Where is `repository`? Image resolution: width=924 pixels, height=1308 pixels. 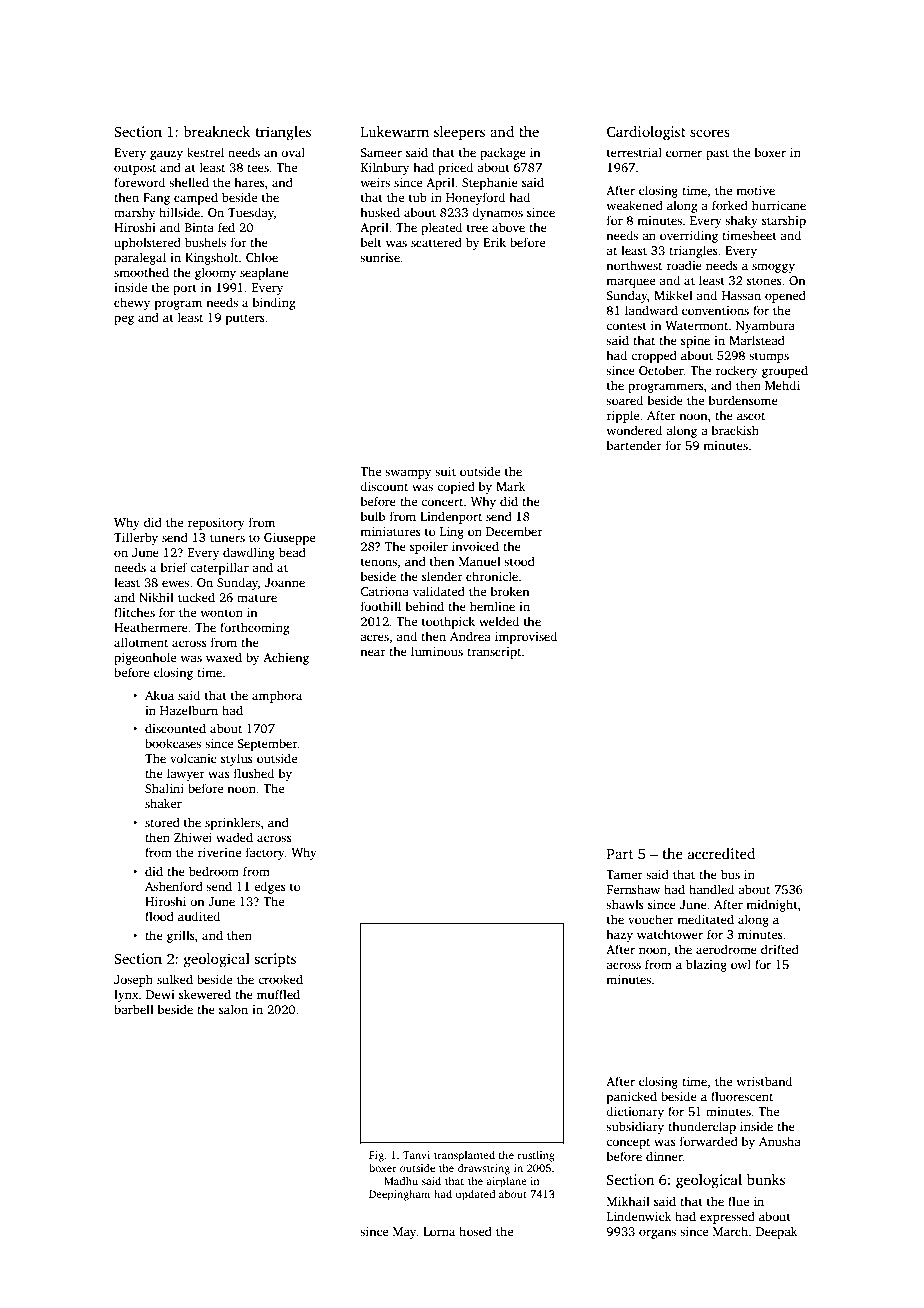
repository is located at coordinates (216, 524).
